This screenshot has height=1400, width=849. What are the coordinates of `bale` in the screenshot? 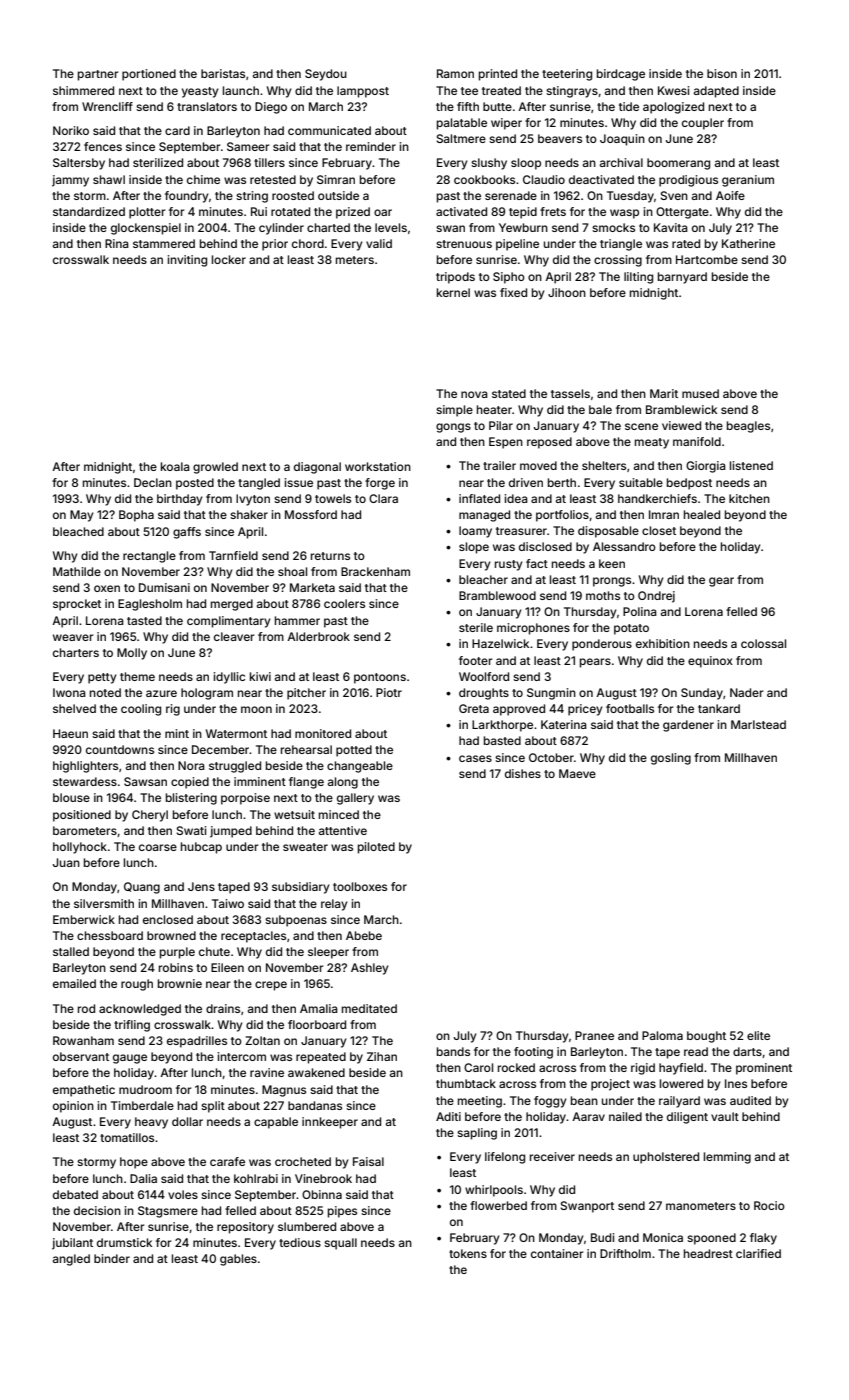 It's located at (600, 409).
